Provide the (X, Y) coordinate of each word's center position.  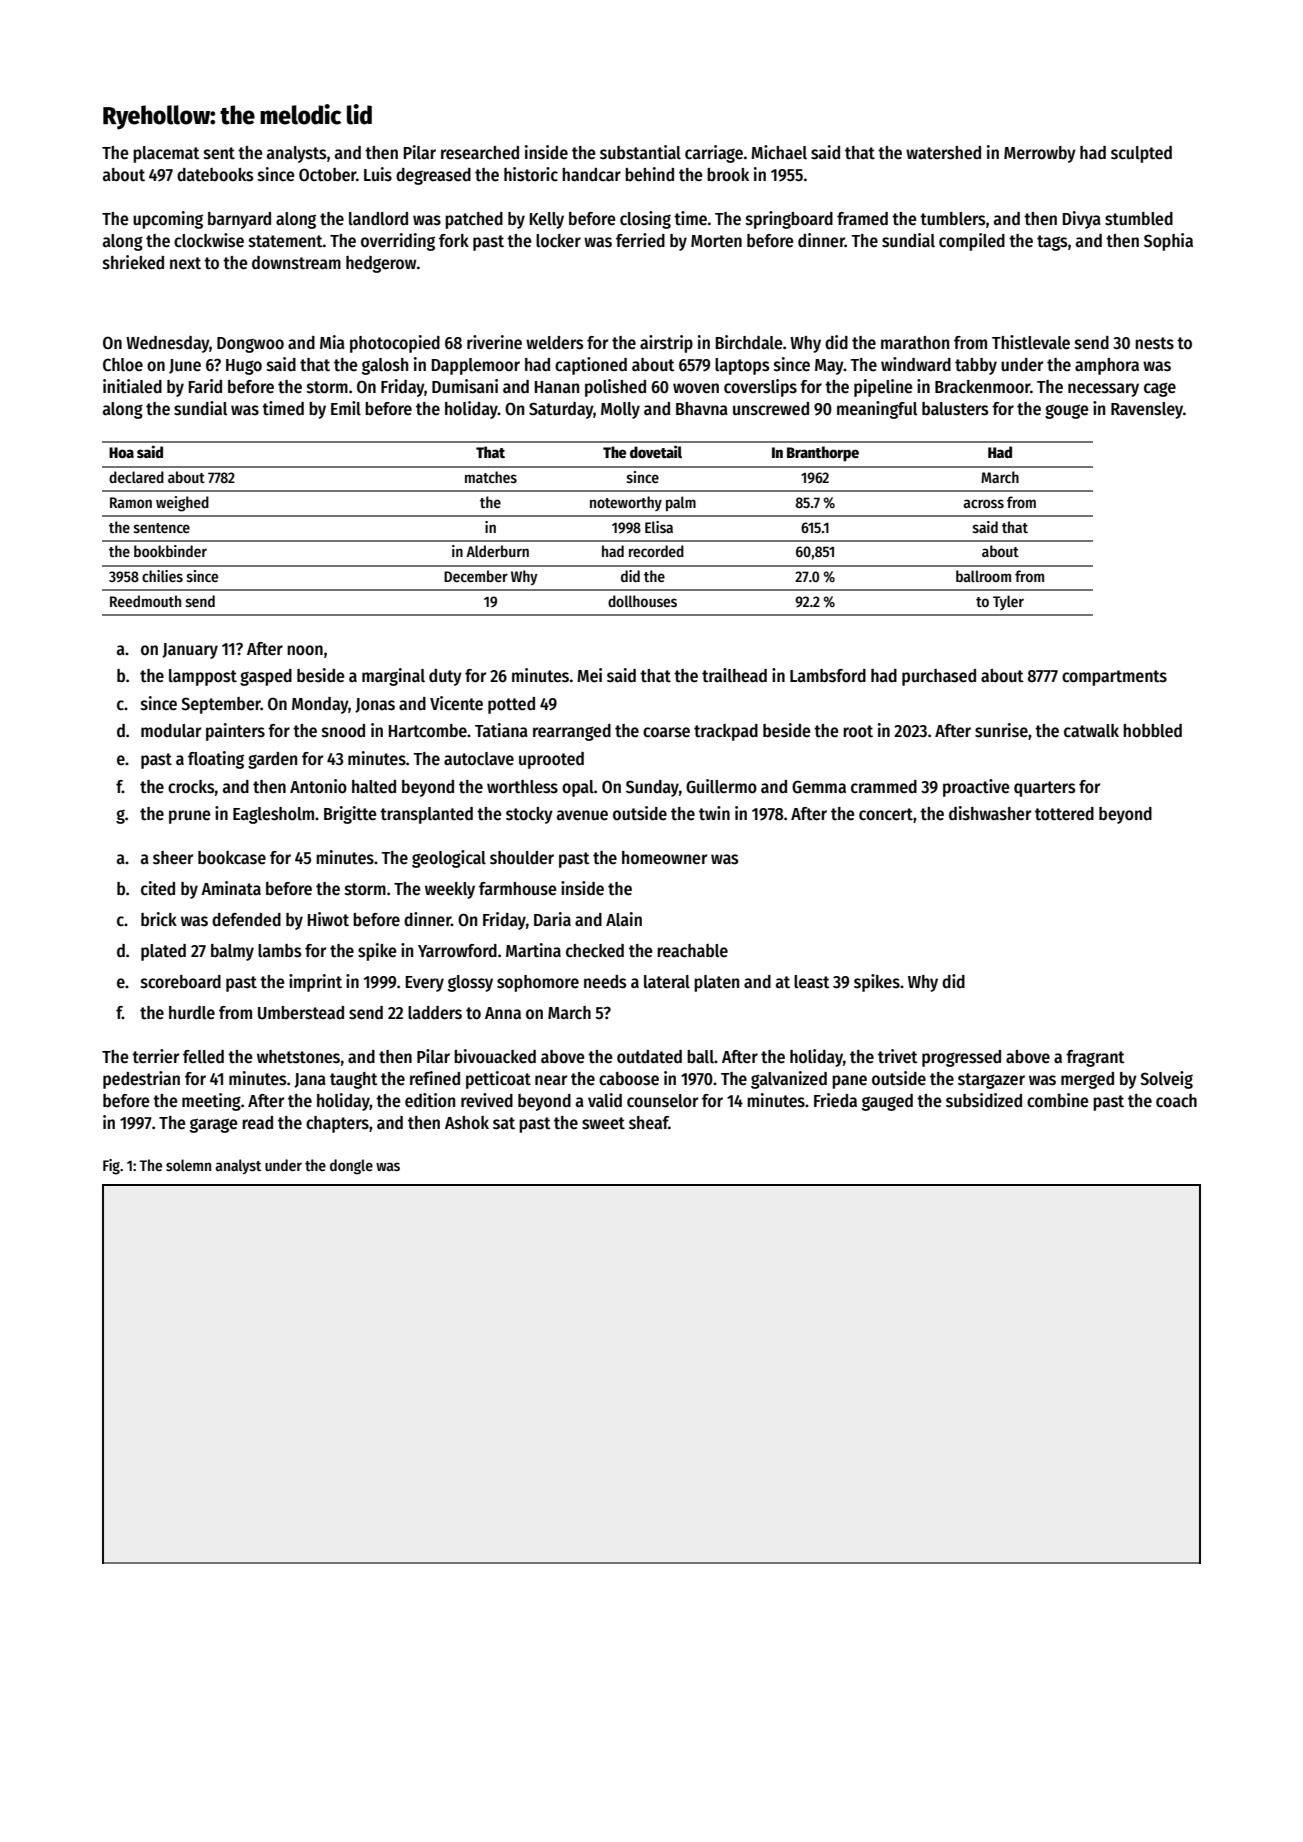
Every (425, 984)
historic (531, 174)
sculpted (1141, 154)
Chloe (123, 365)
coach (1176, 1101)
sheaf (649, 1123)
